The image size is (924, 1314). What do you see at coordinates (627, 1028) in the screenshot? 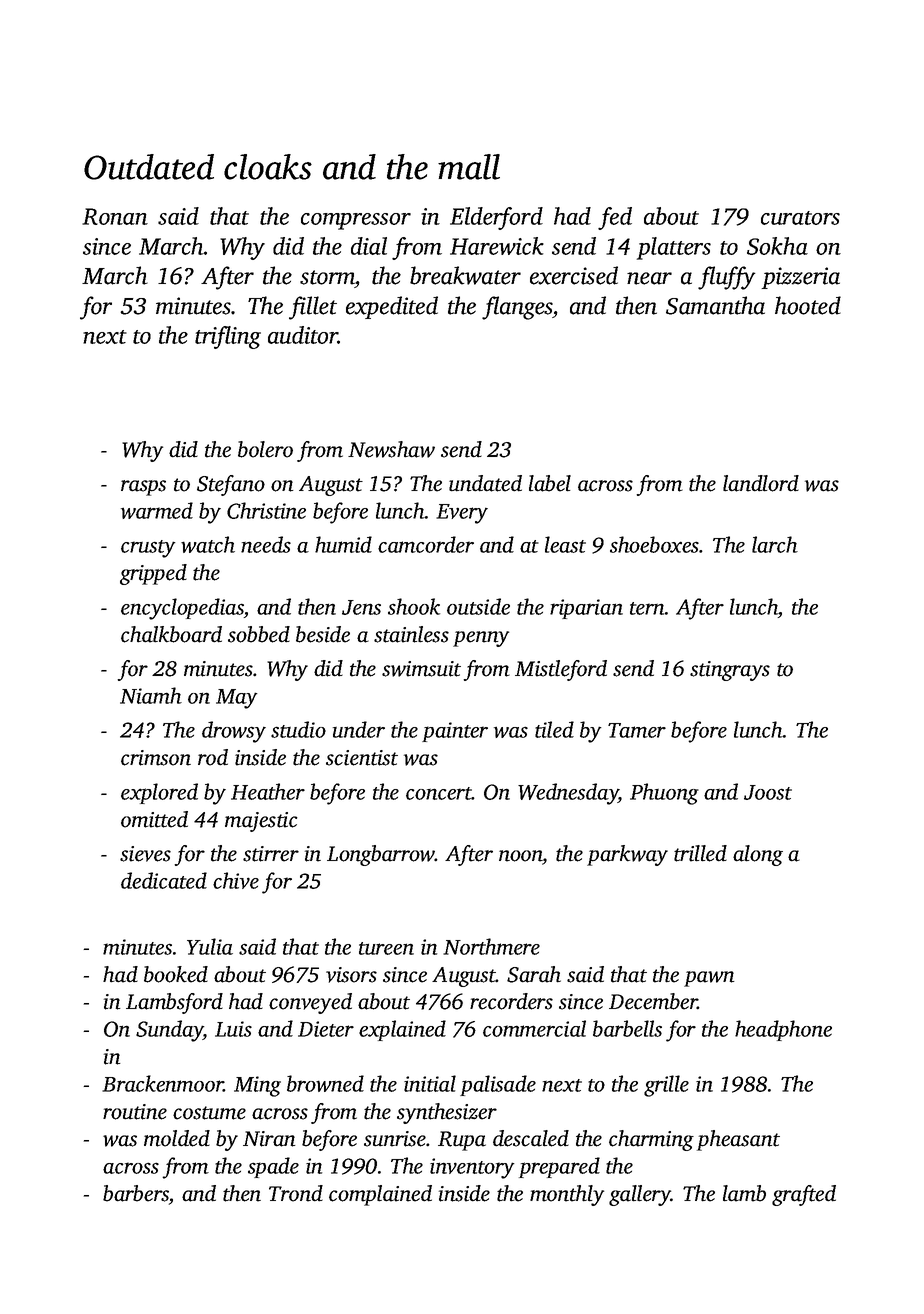
I see `barbells` at bounding box center [627, 1028].
